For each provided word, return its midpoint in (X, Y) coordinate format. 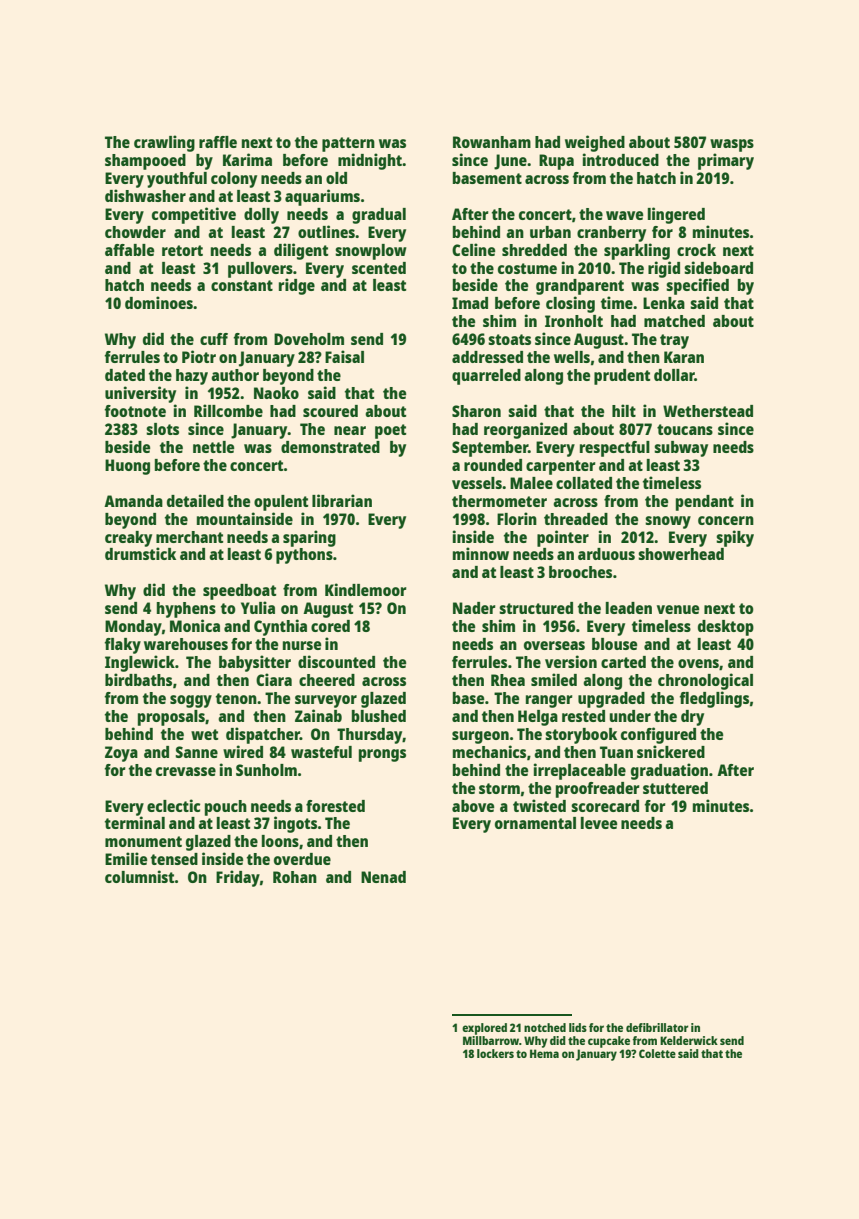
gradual (379, 216)
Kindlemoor (366, 589)
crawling (164, 143)
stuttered (675, 788)
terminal (135, 822)
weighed (595, 143)
